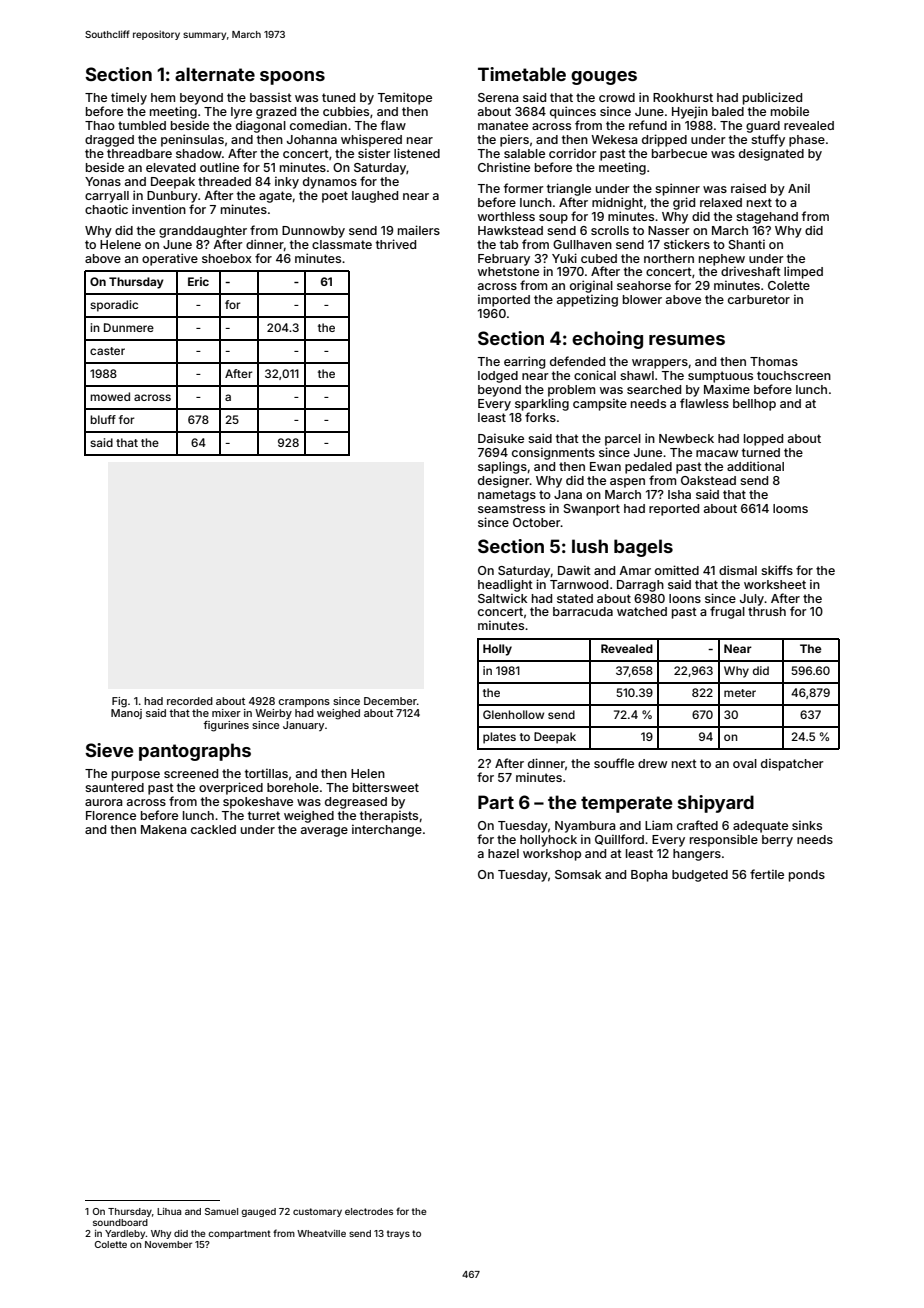  What do you see at coordinates (510, 230) in the screenshot?
I see `Hawkstead` at bounding box center [510, 230].
